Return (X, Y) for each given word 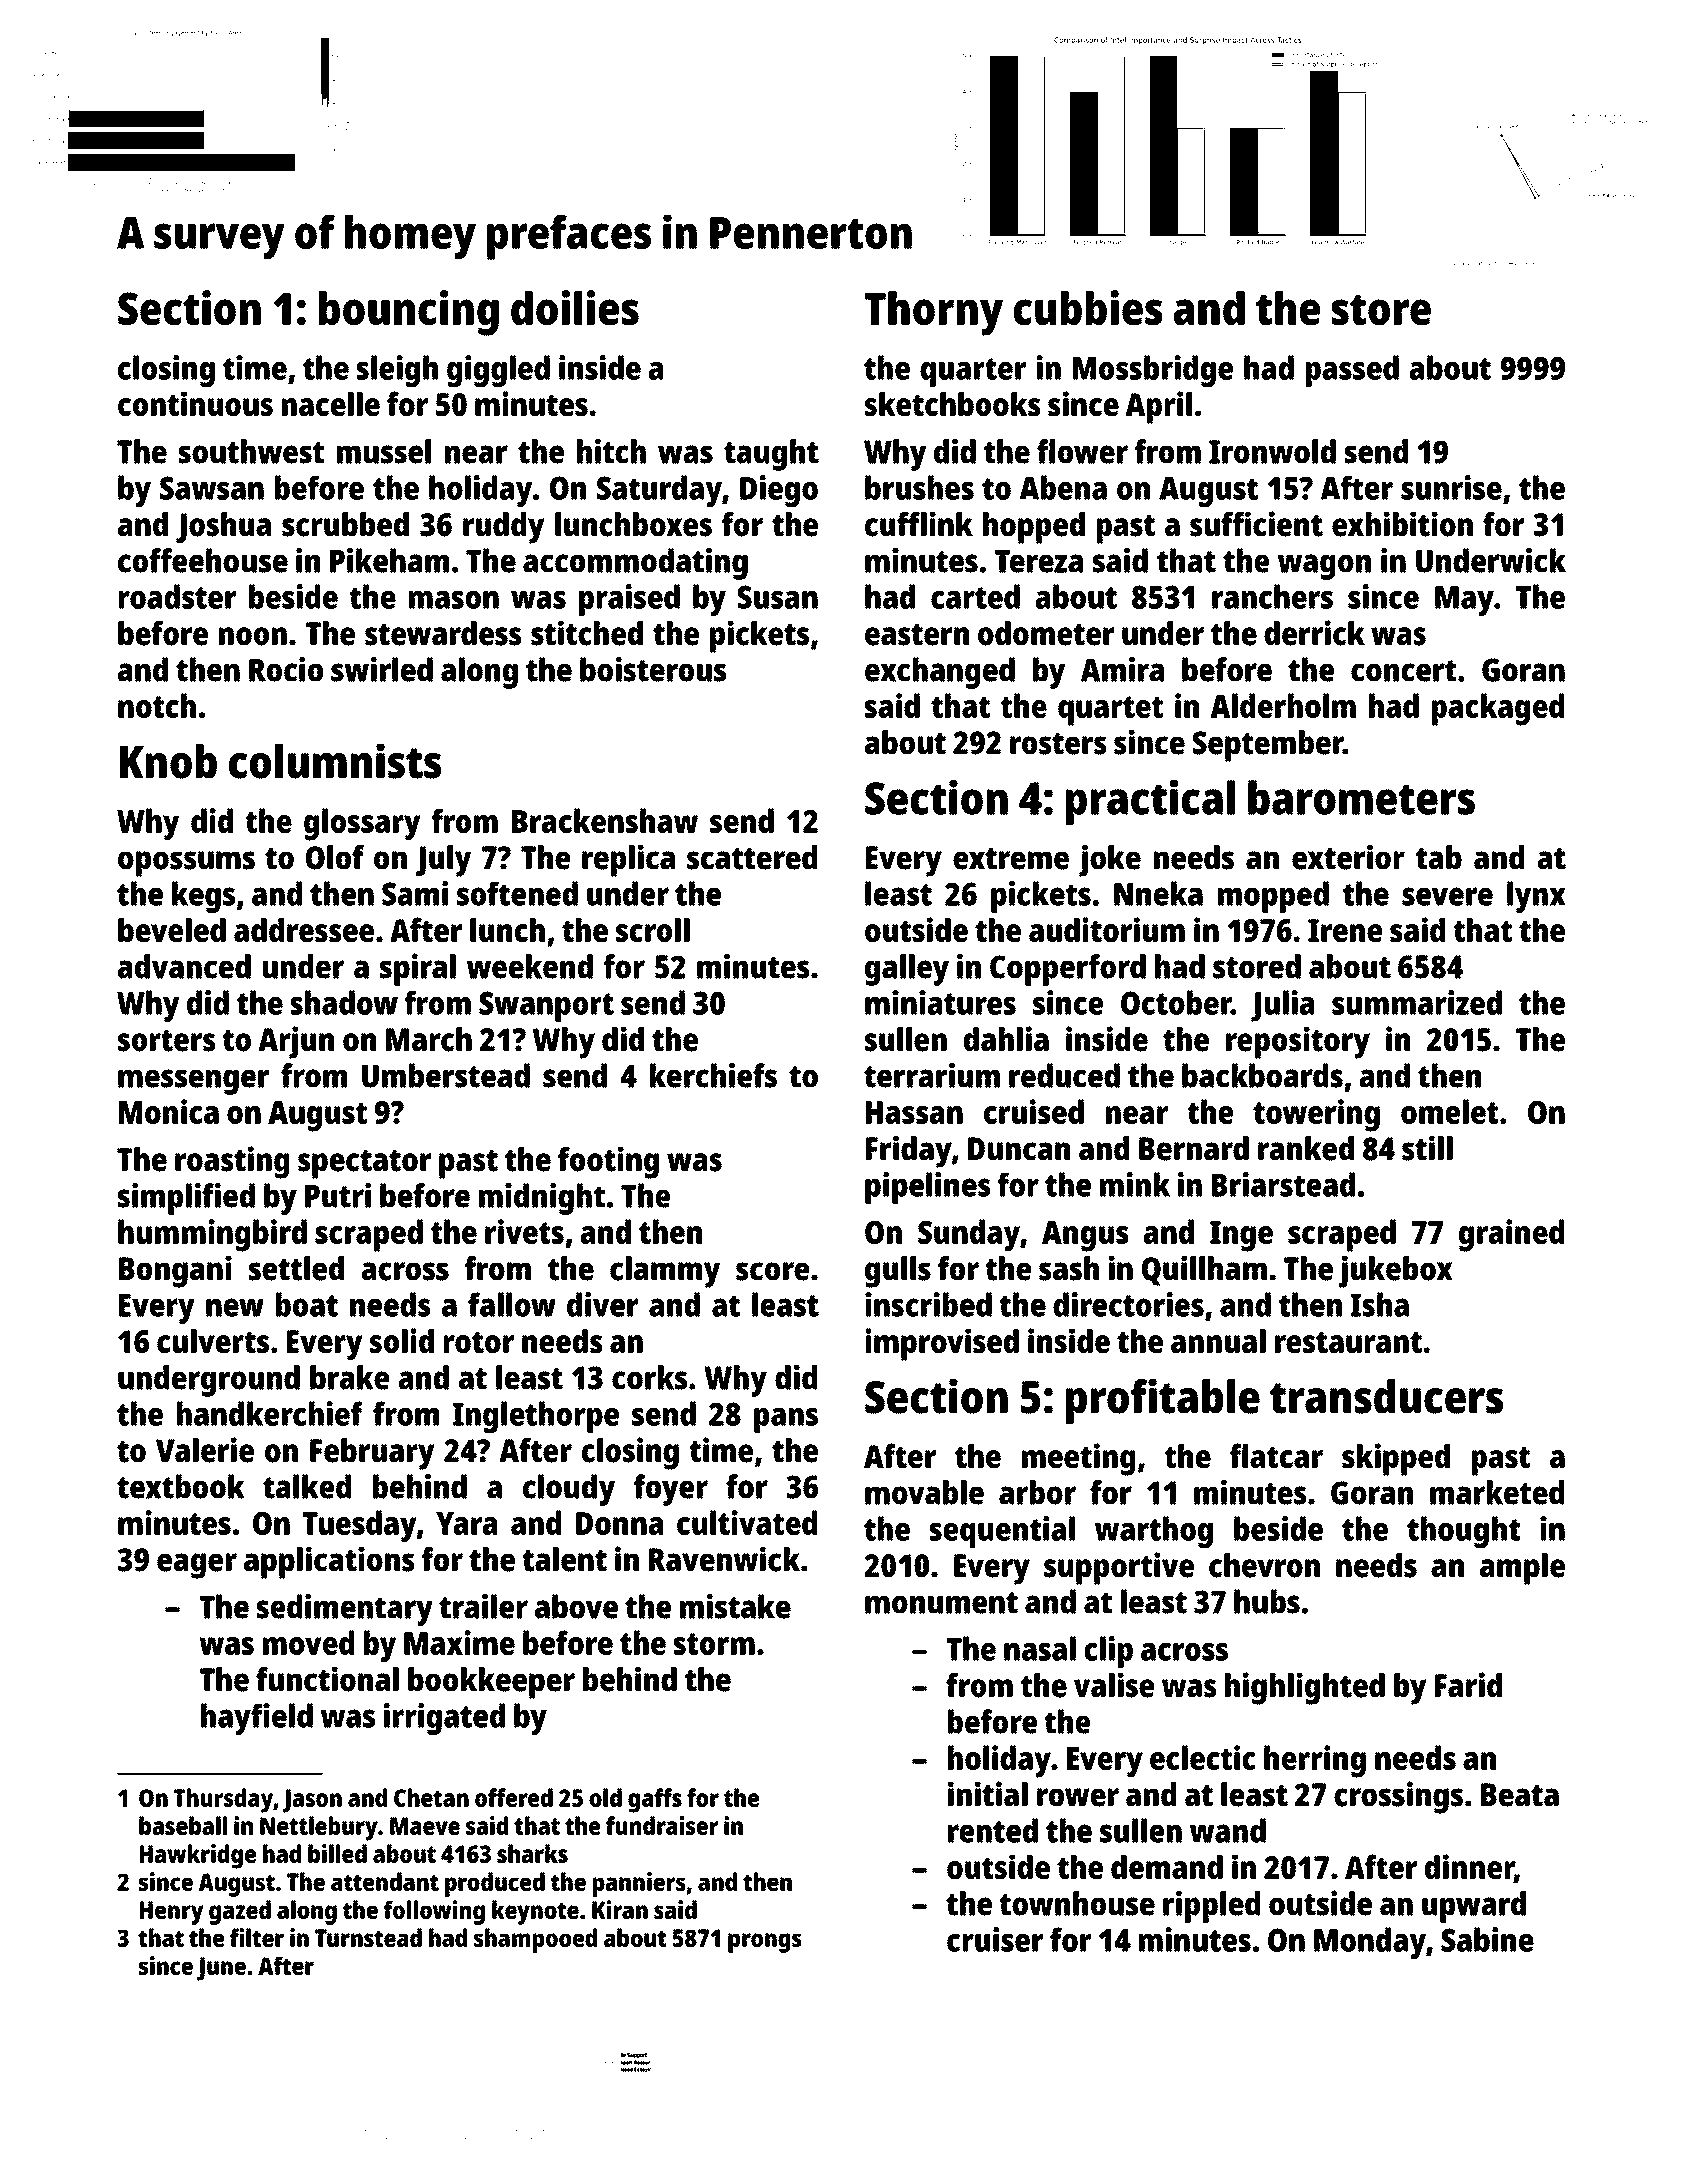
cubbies (1088, 307)
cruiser (995, 1939)
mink (1135, 1184)
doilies (575, 307)
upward (1474, 1907)
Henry (172, 1913)
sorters (166, 1041)
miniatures (940, 1002)
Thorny (934, 313)
